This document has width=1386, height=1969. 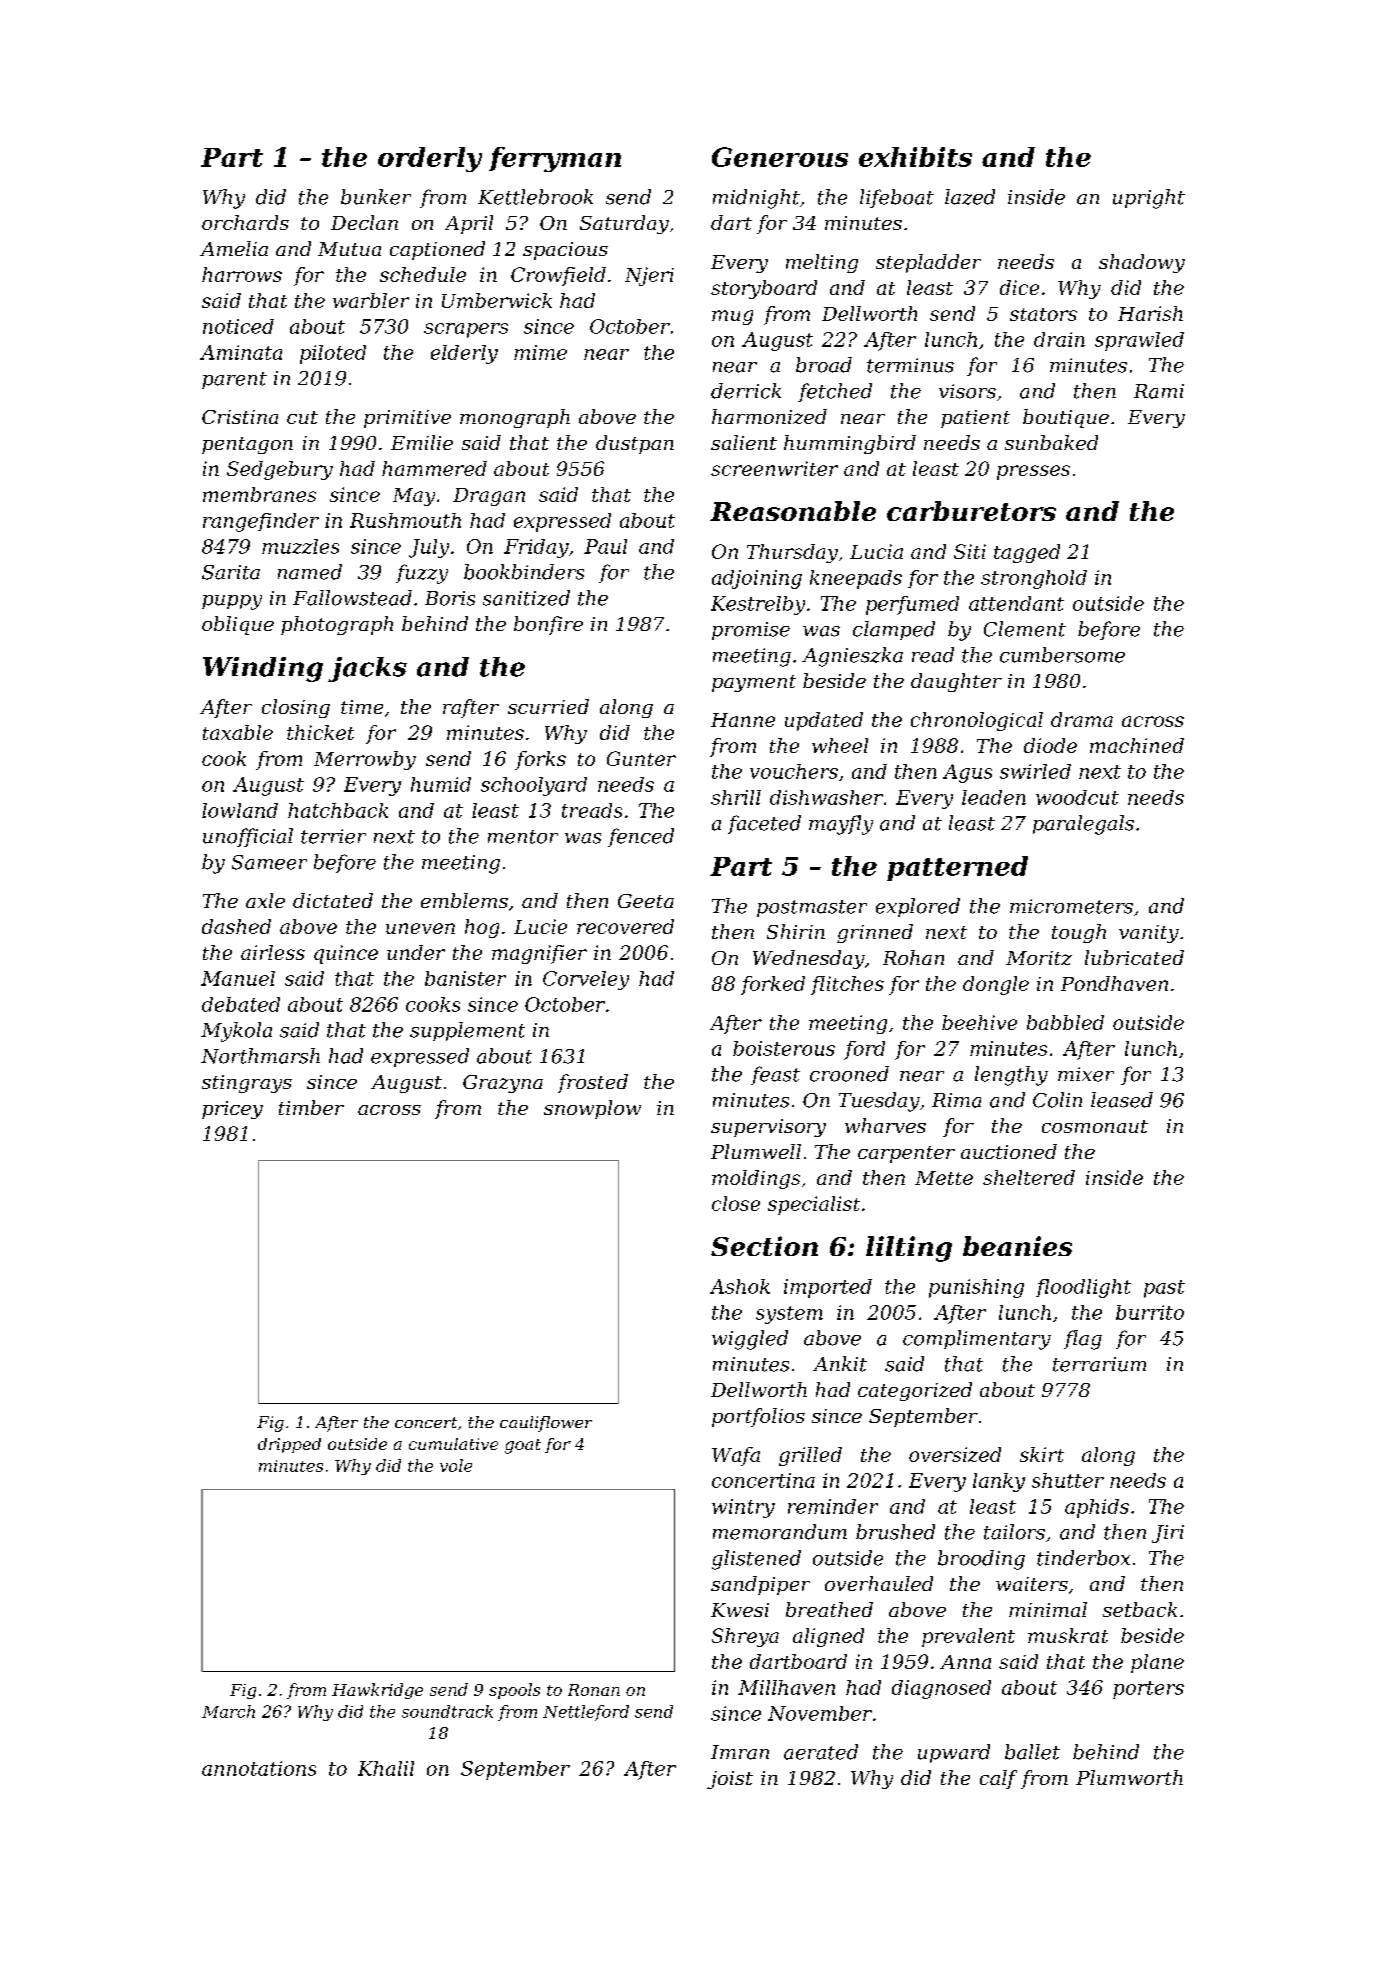 I want to click on dictated, so click(x=333, y=900).
